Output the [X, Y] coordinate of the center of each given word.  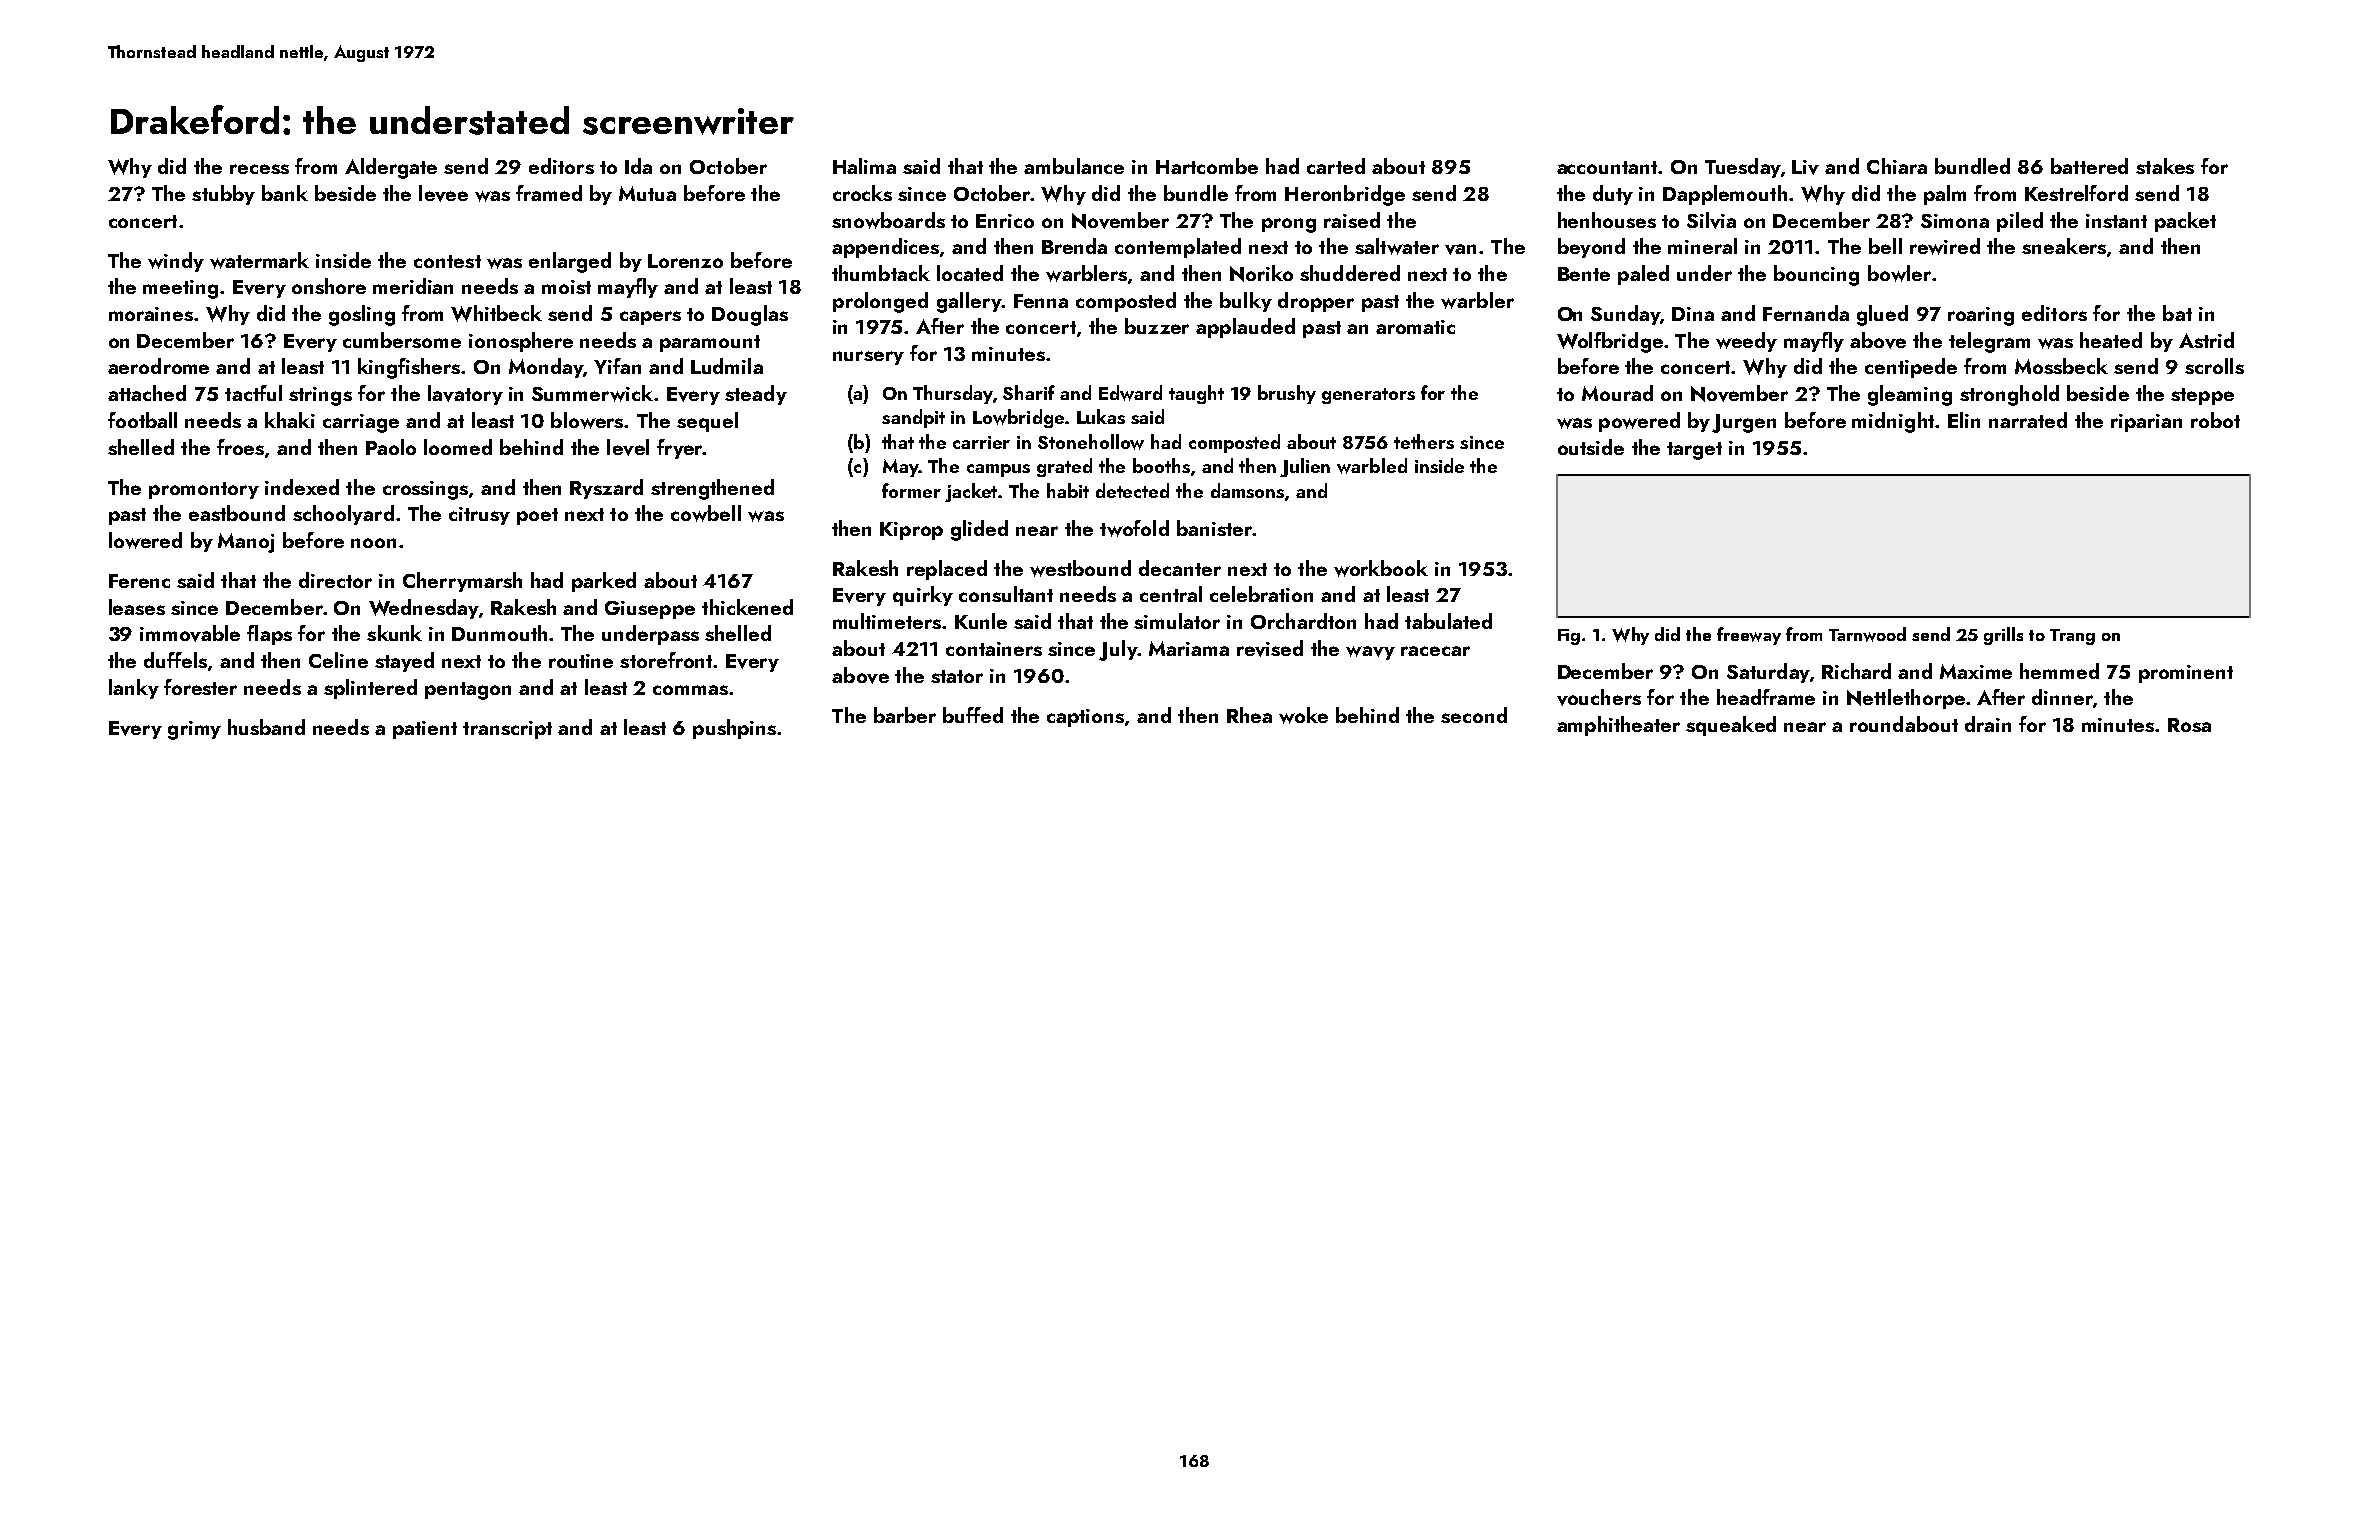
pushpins [734, 729]
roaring [1981, 316]
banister [1215, 528]
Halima [864, 166]
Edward [1130, 393]
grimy [194, 730]
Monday [546, 368]
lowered [145, 540]
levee [443, 193]
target [1694, 451]
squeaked [1731, 726]
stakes [2165, 166]
